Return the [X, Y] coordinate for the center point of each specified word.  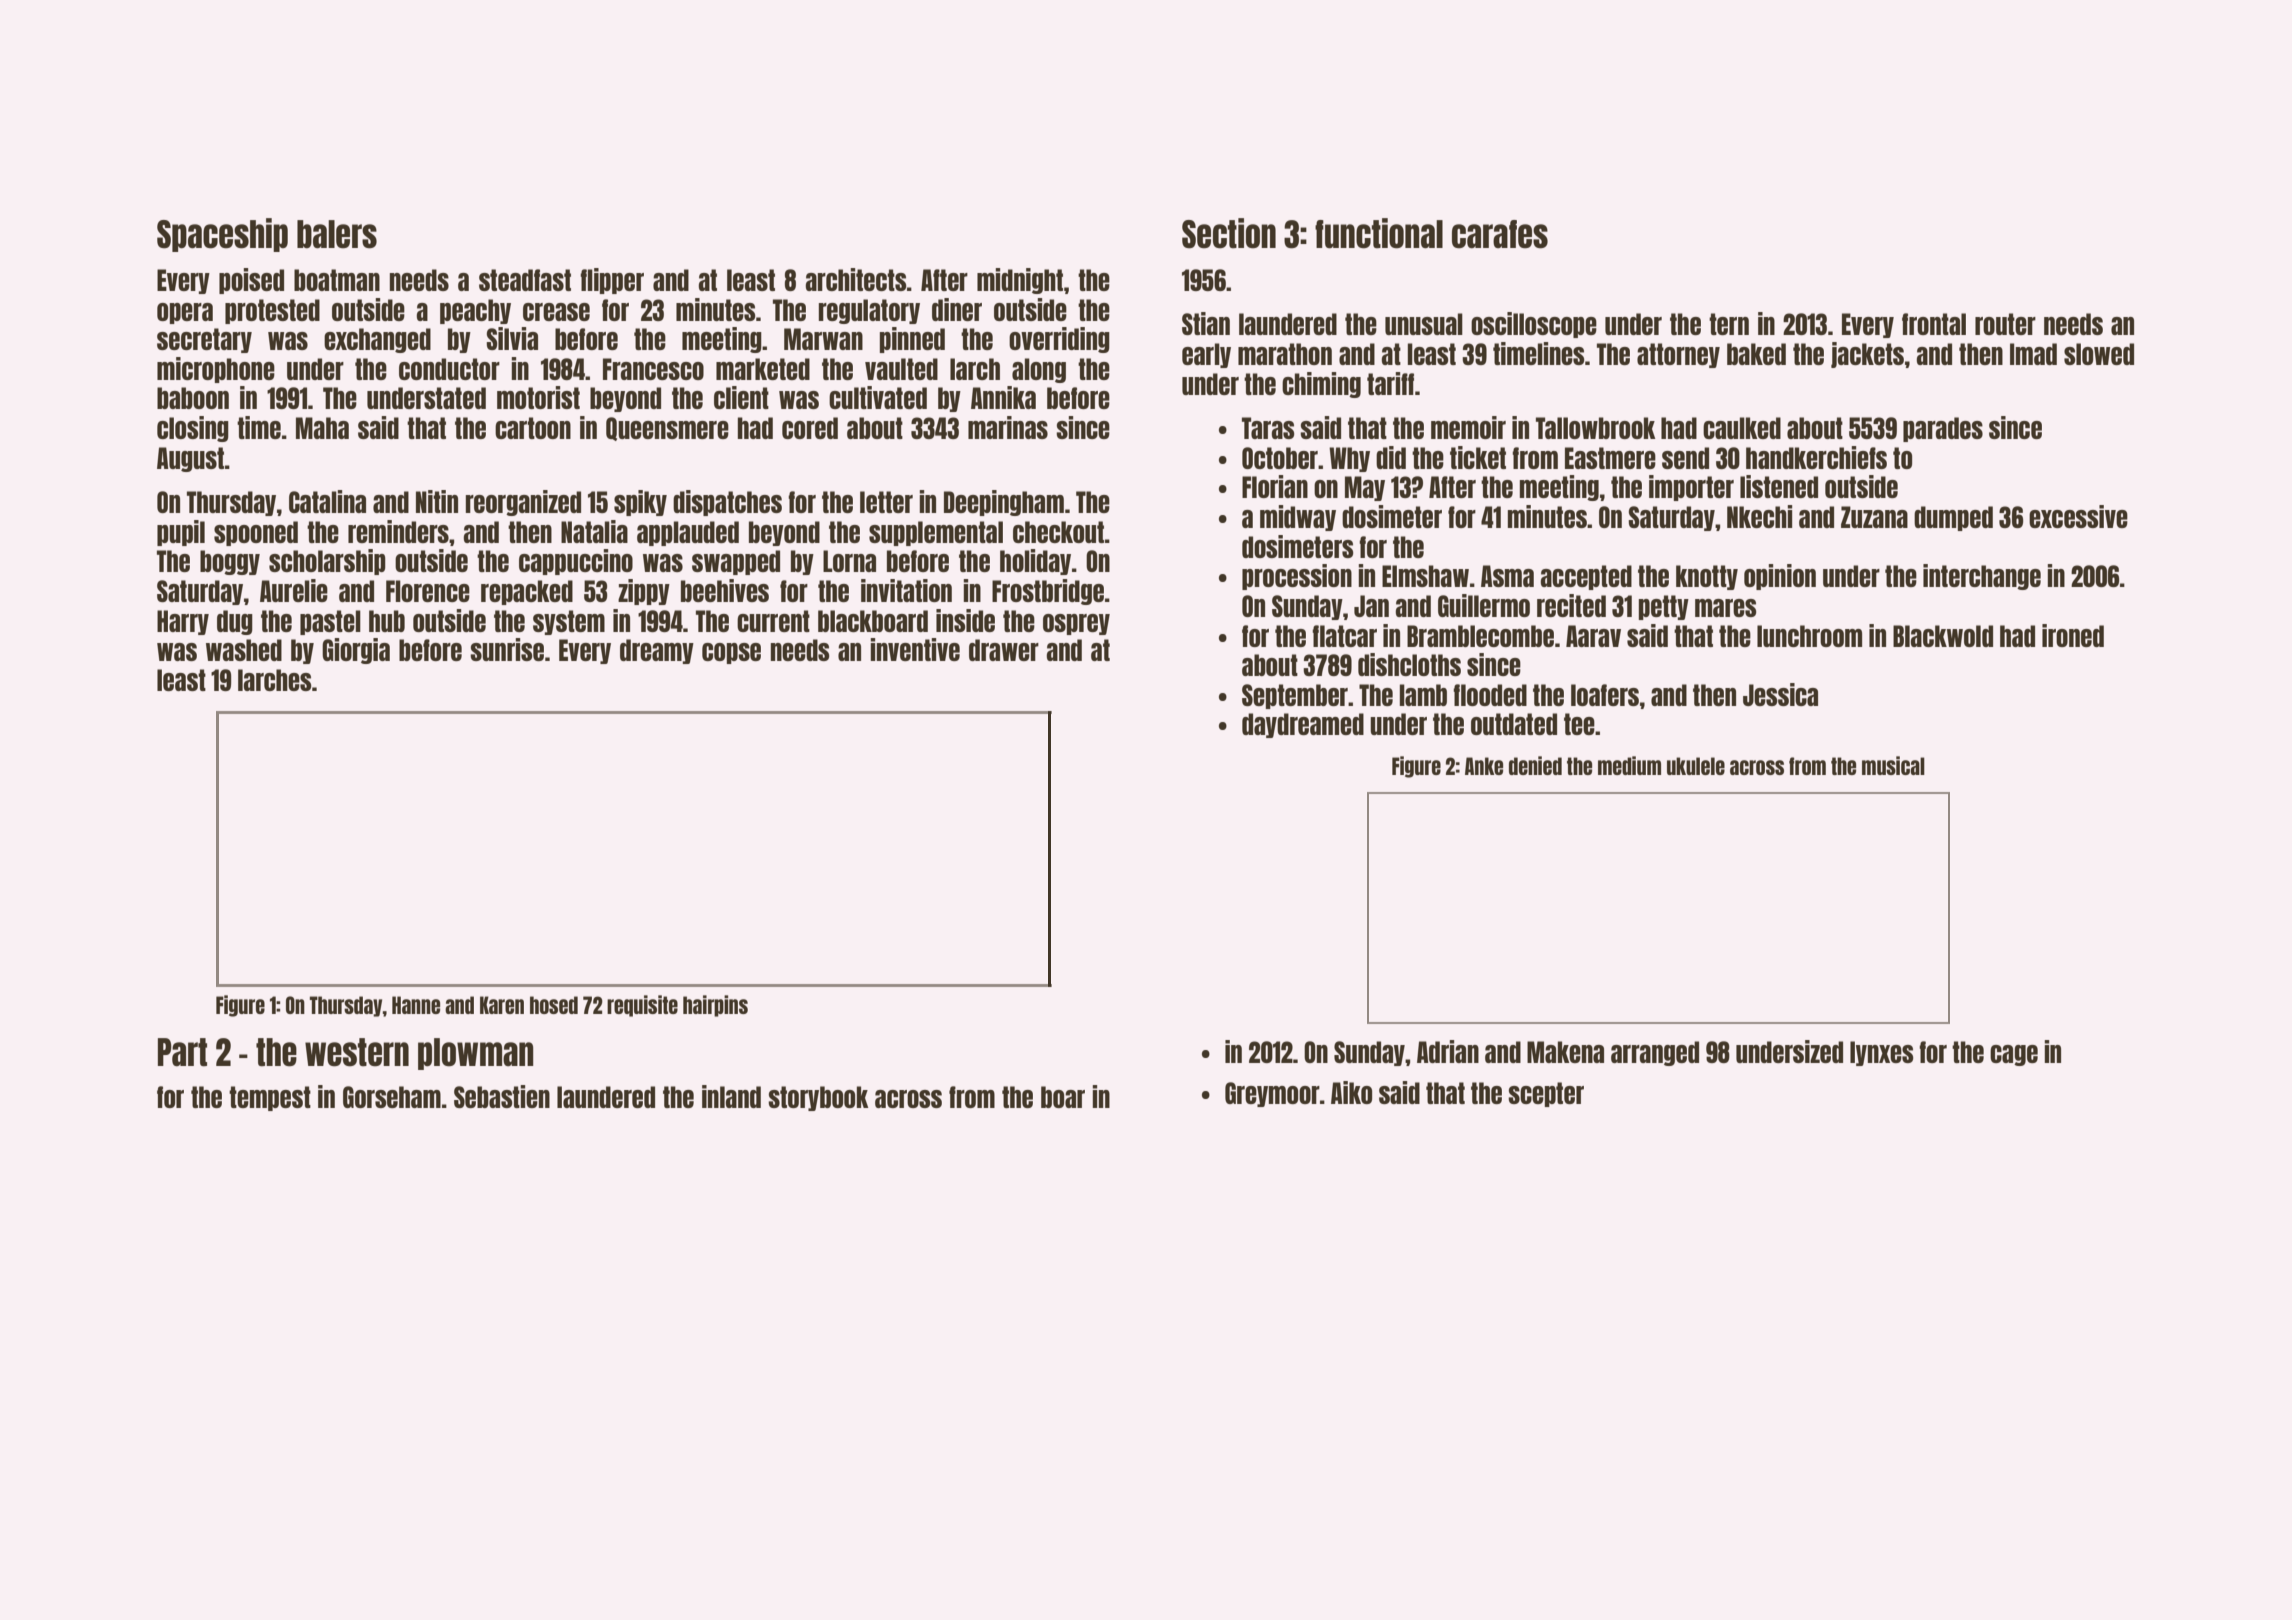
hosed [554, 1005]
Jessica [1780, 694]
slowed [2099, 354]
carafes [1500, 234]
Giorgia [356, 651]
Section [1229, 233]
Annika [1003, 397]
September [1295, 696]
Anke [1484, 766]
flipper [612, 281]
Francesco [653, 369]
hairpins [715, 1006]
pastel [330, 622]
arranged [1655, 1053]
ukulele [1696, 766]
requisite [642, 1006]
